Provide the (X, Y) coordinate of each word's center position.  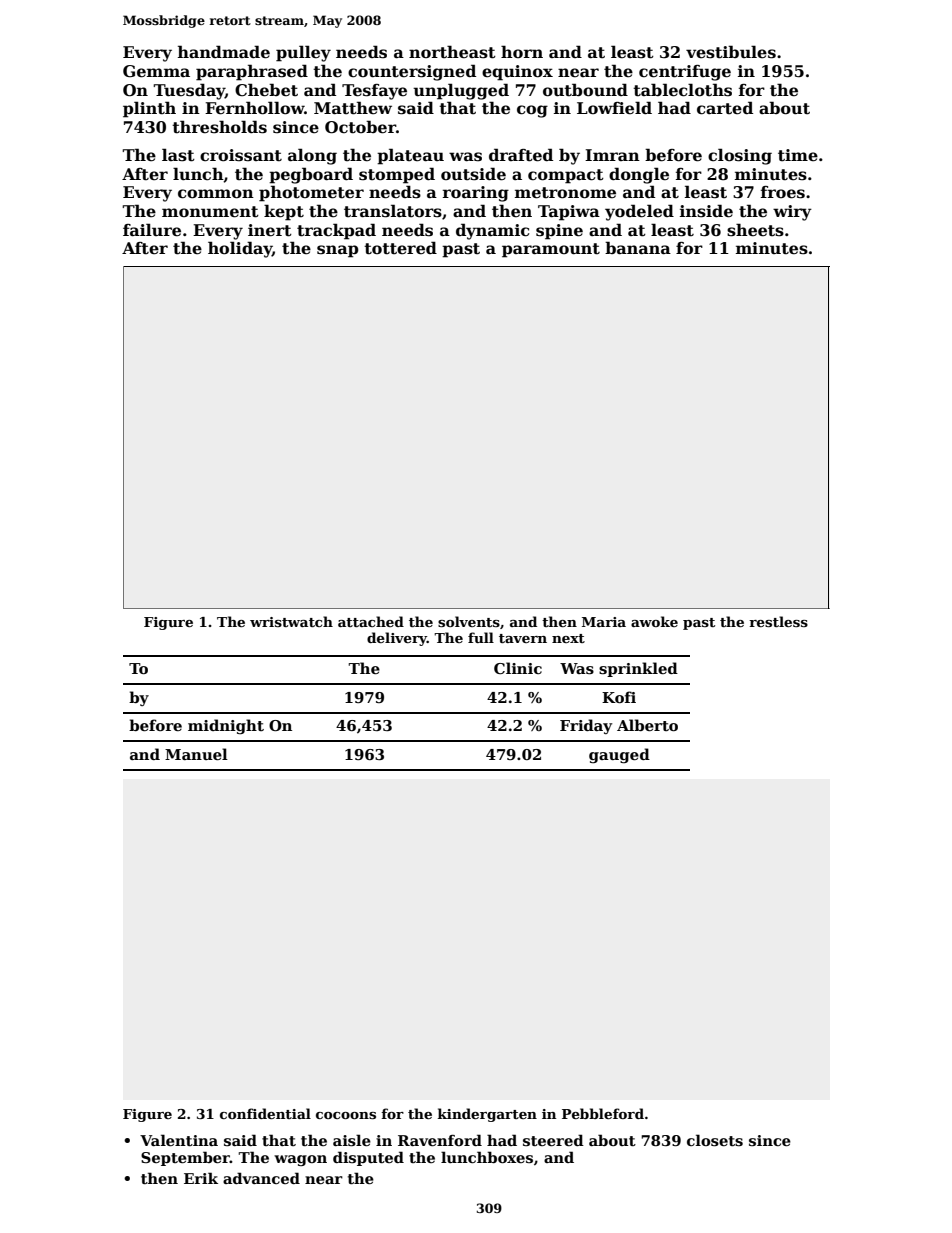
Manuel (196, 754)
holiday (240, 249)
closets (715, 1140)
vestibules (731, 52)
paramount (551, 250)
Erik (201, 1178)
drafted (521, 155)
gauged (619, 756)
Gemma (156, 71)
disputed (368, 1158)
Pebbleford (603, 1113)
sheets (755, 230)
